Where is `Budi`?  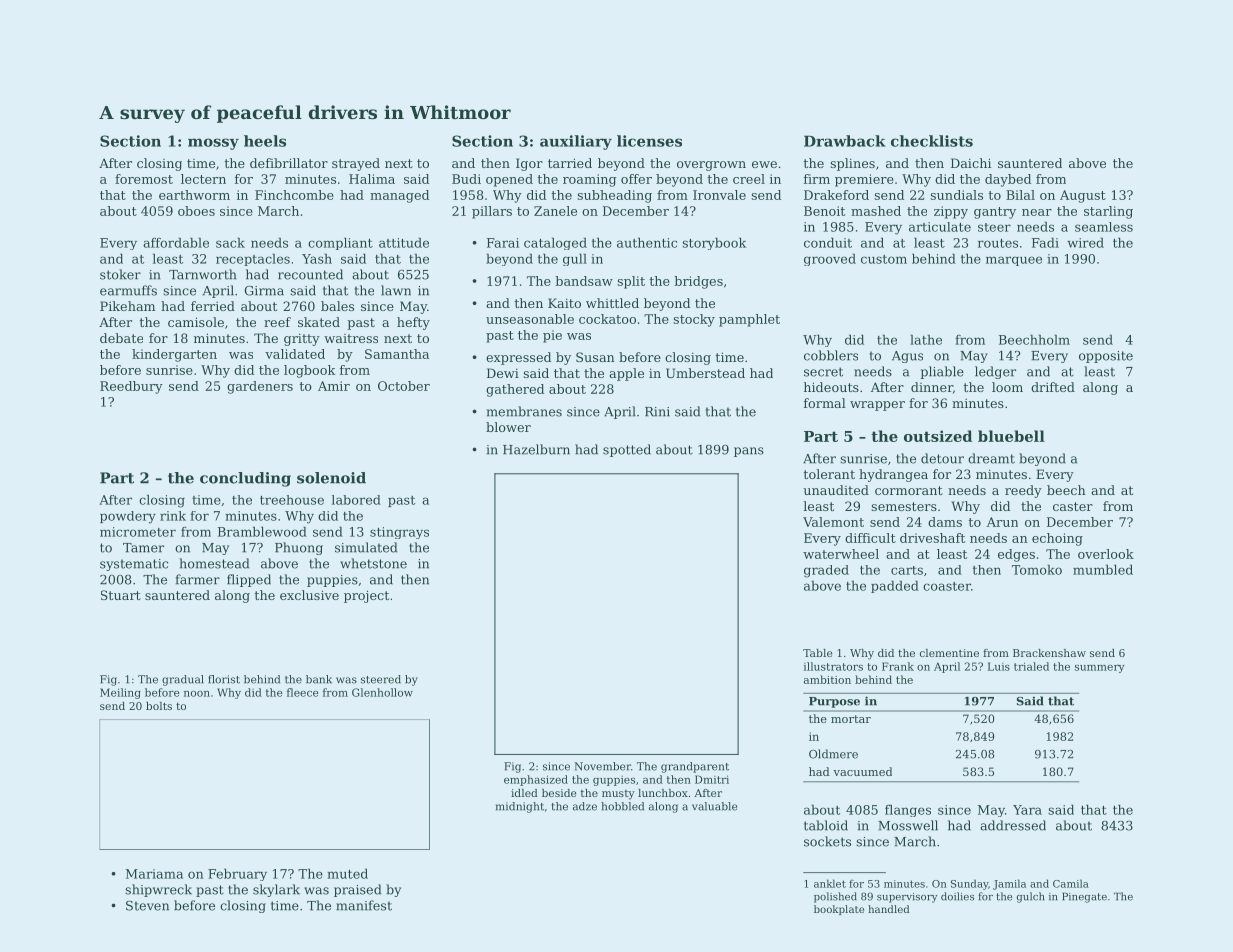
Budi is located at coordinates (466, 179).
